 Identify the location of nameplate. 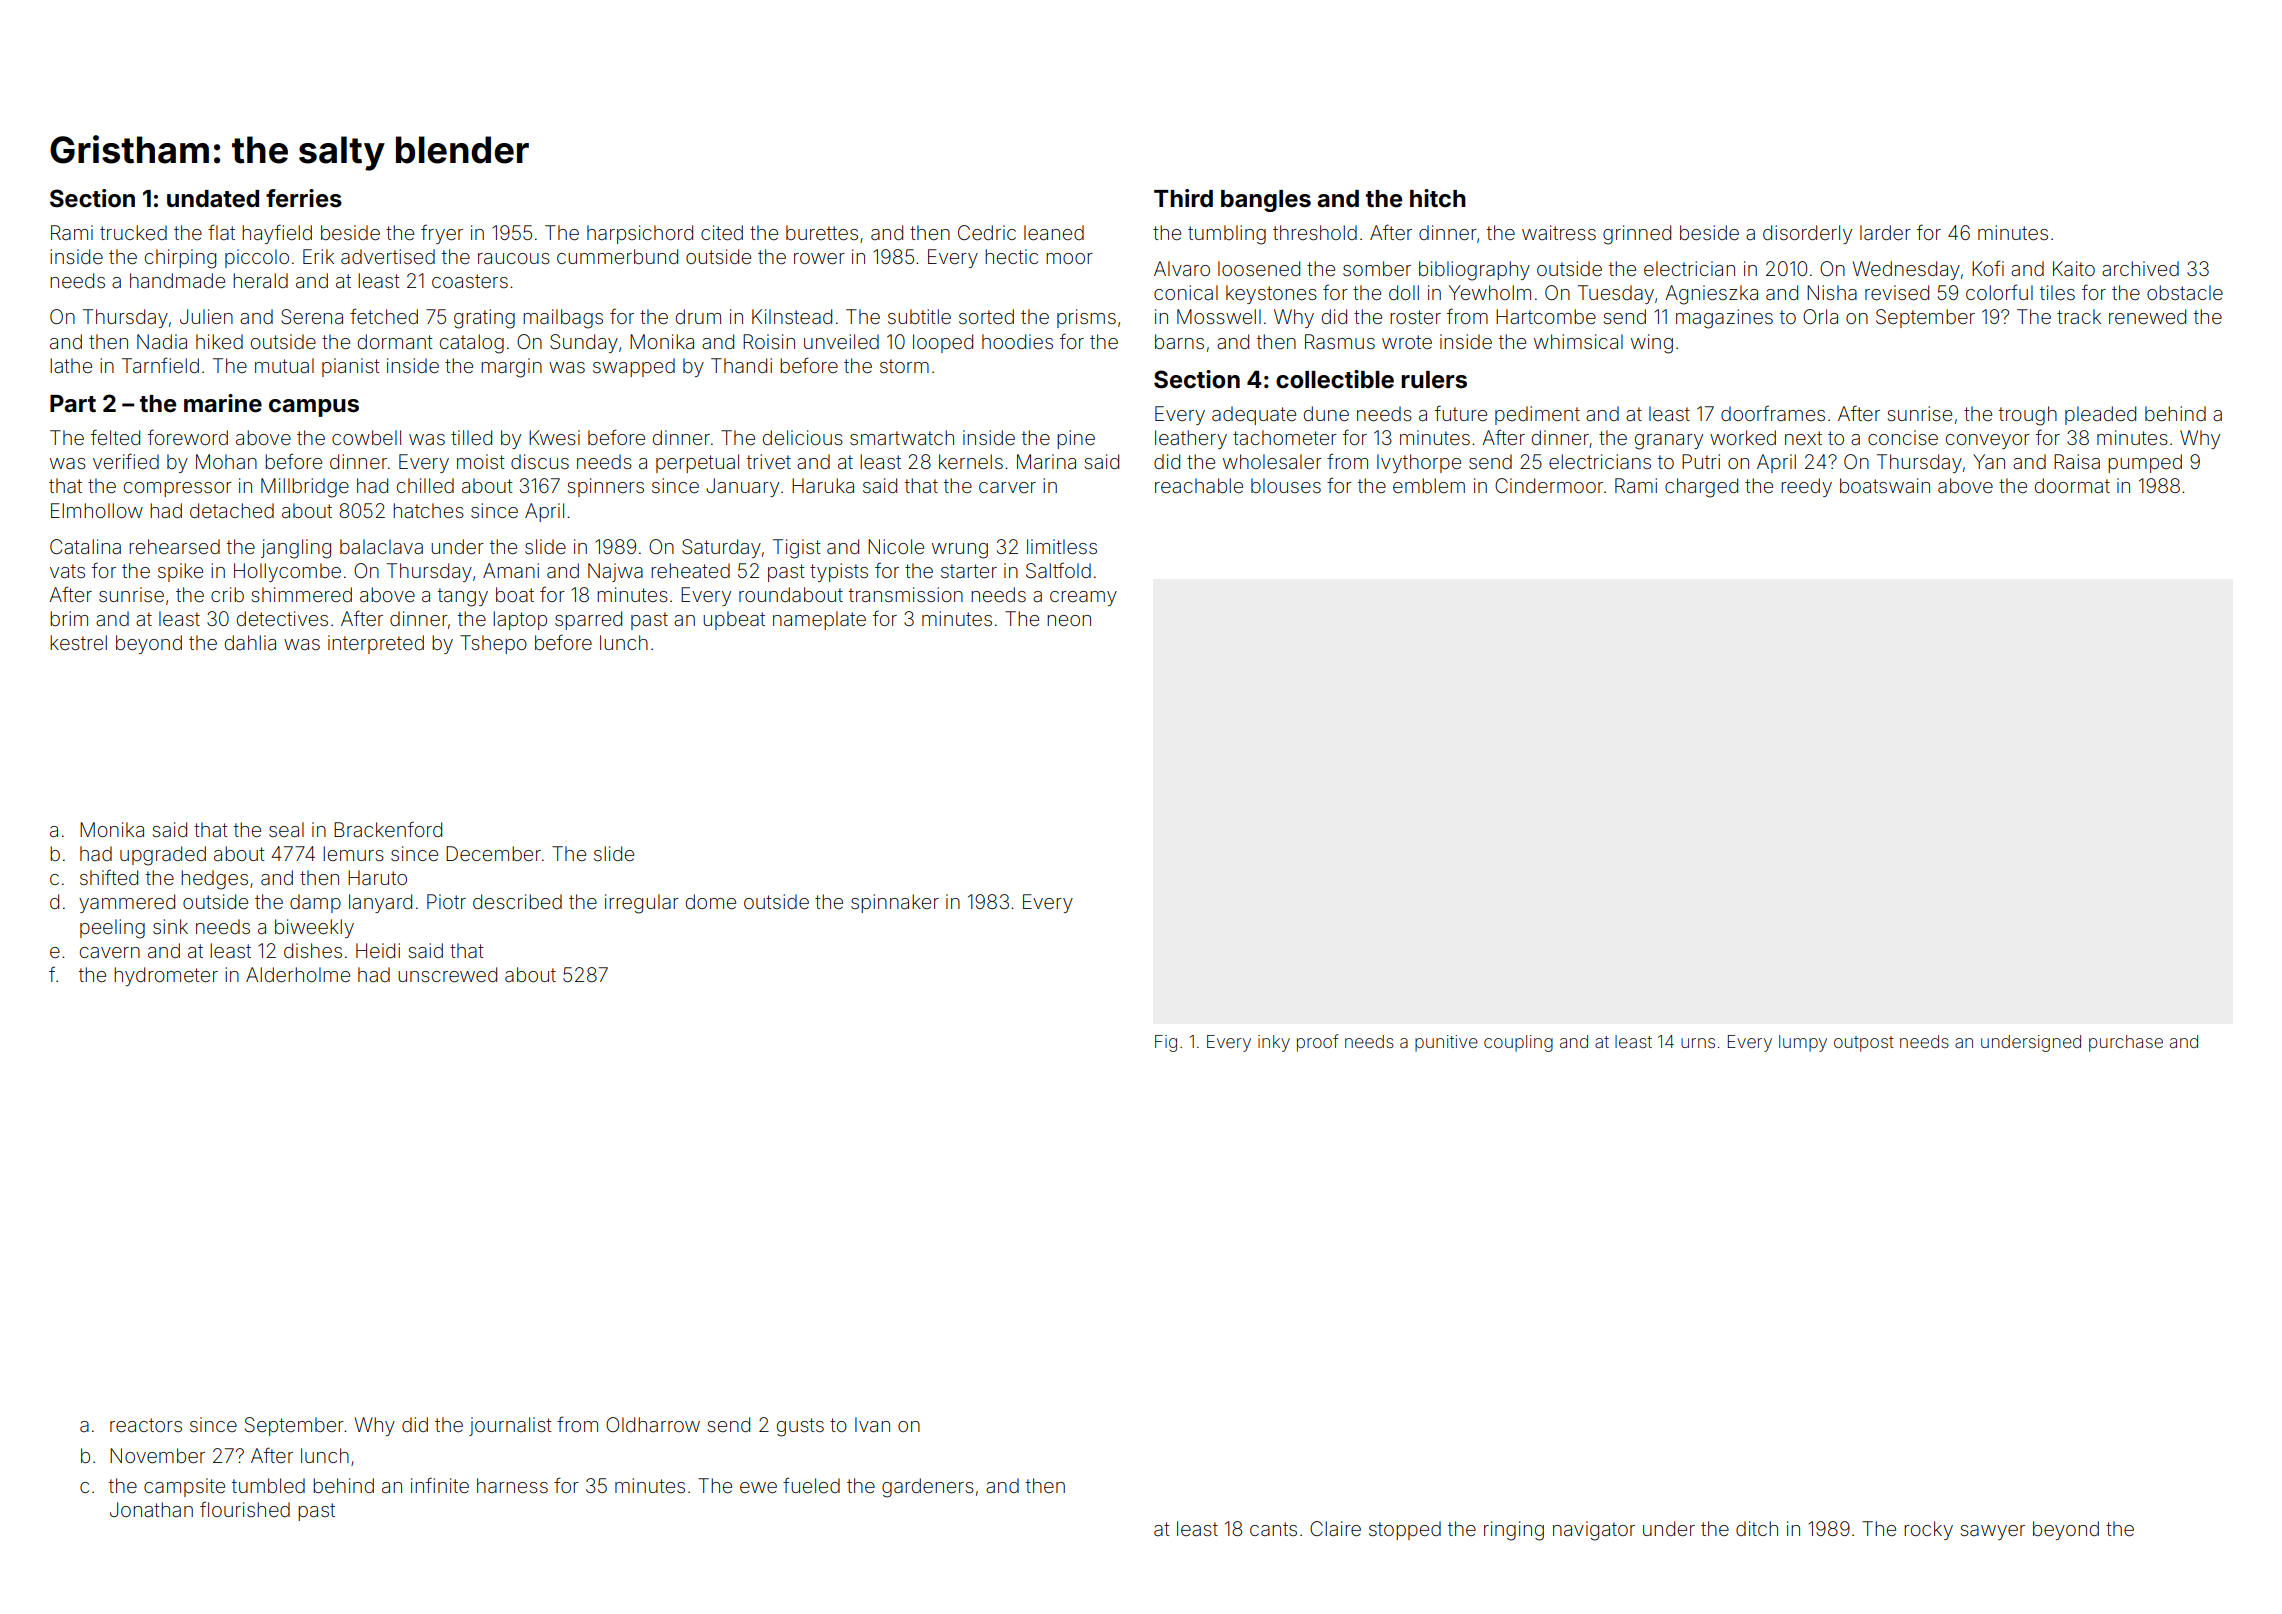
(819, 620).
